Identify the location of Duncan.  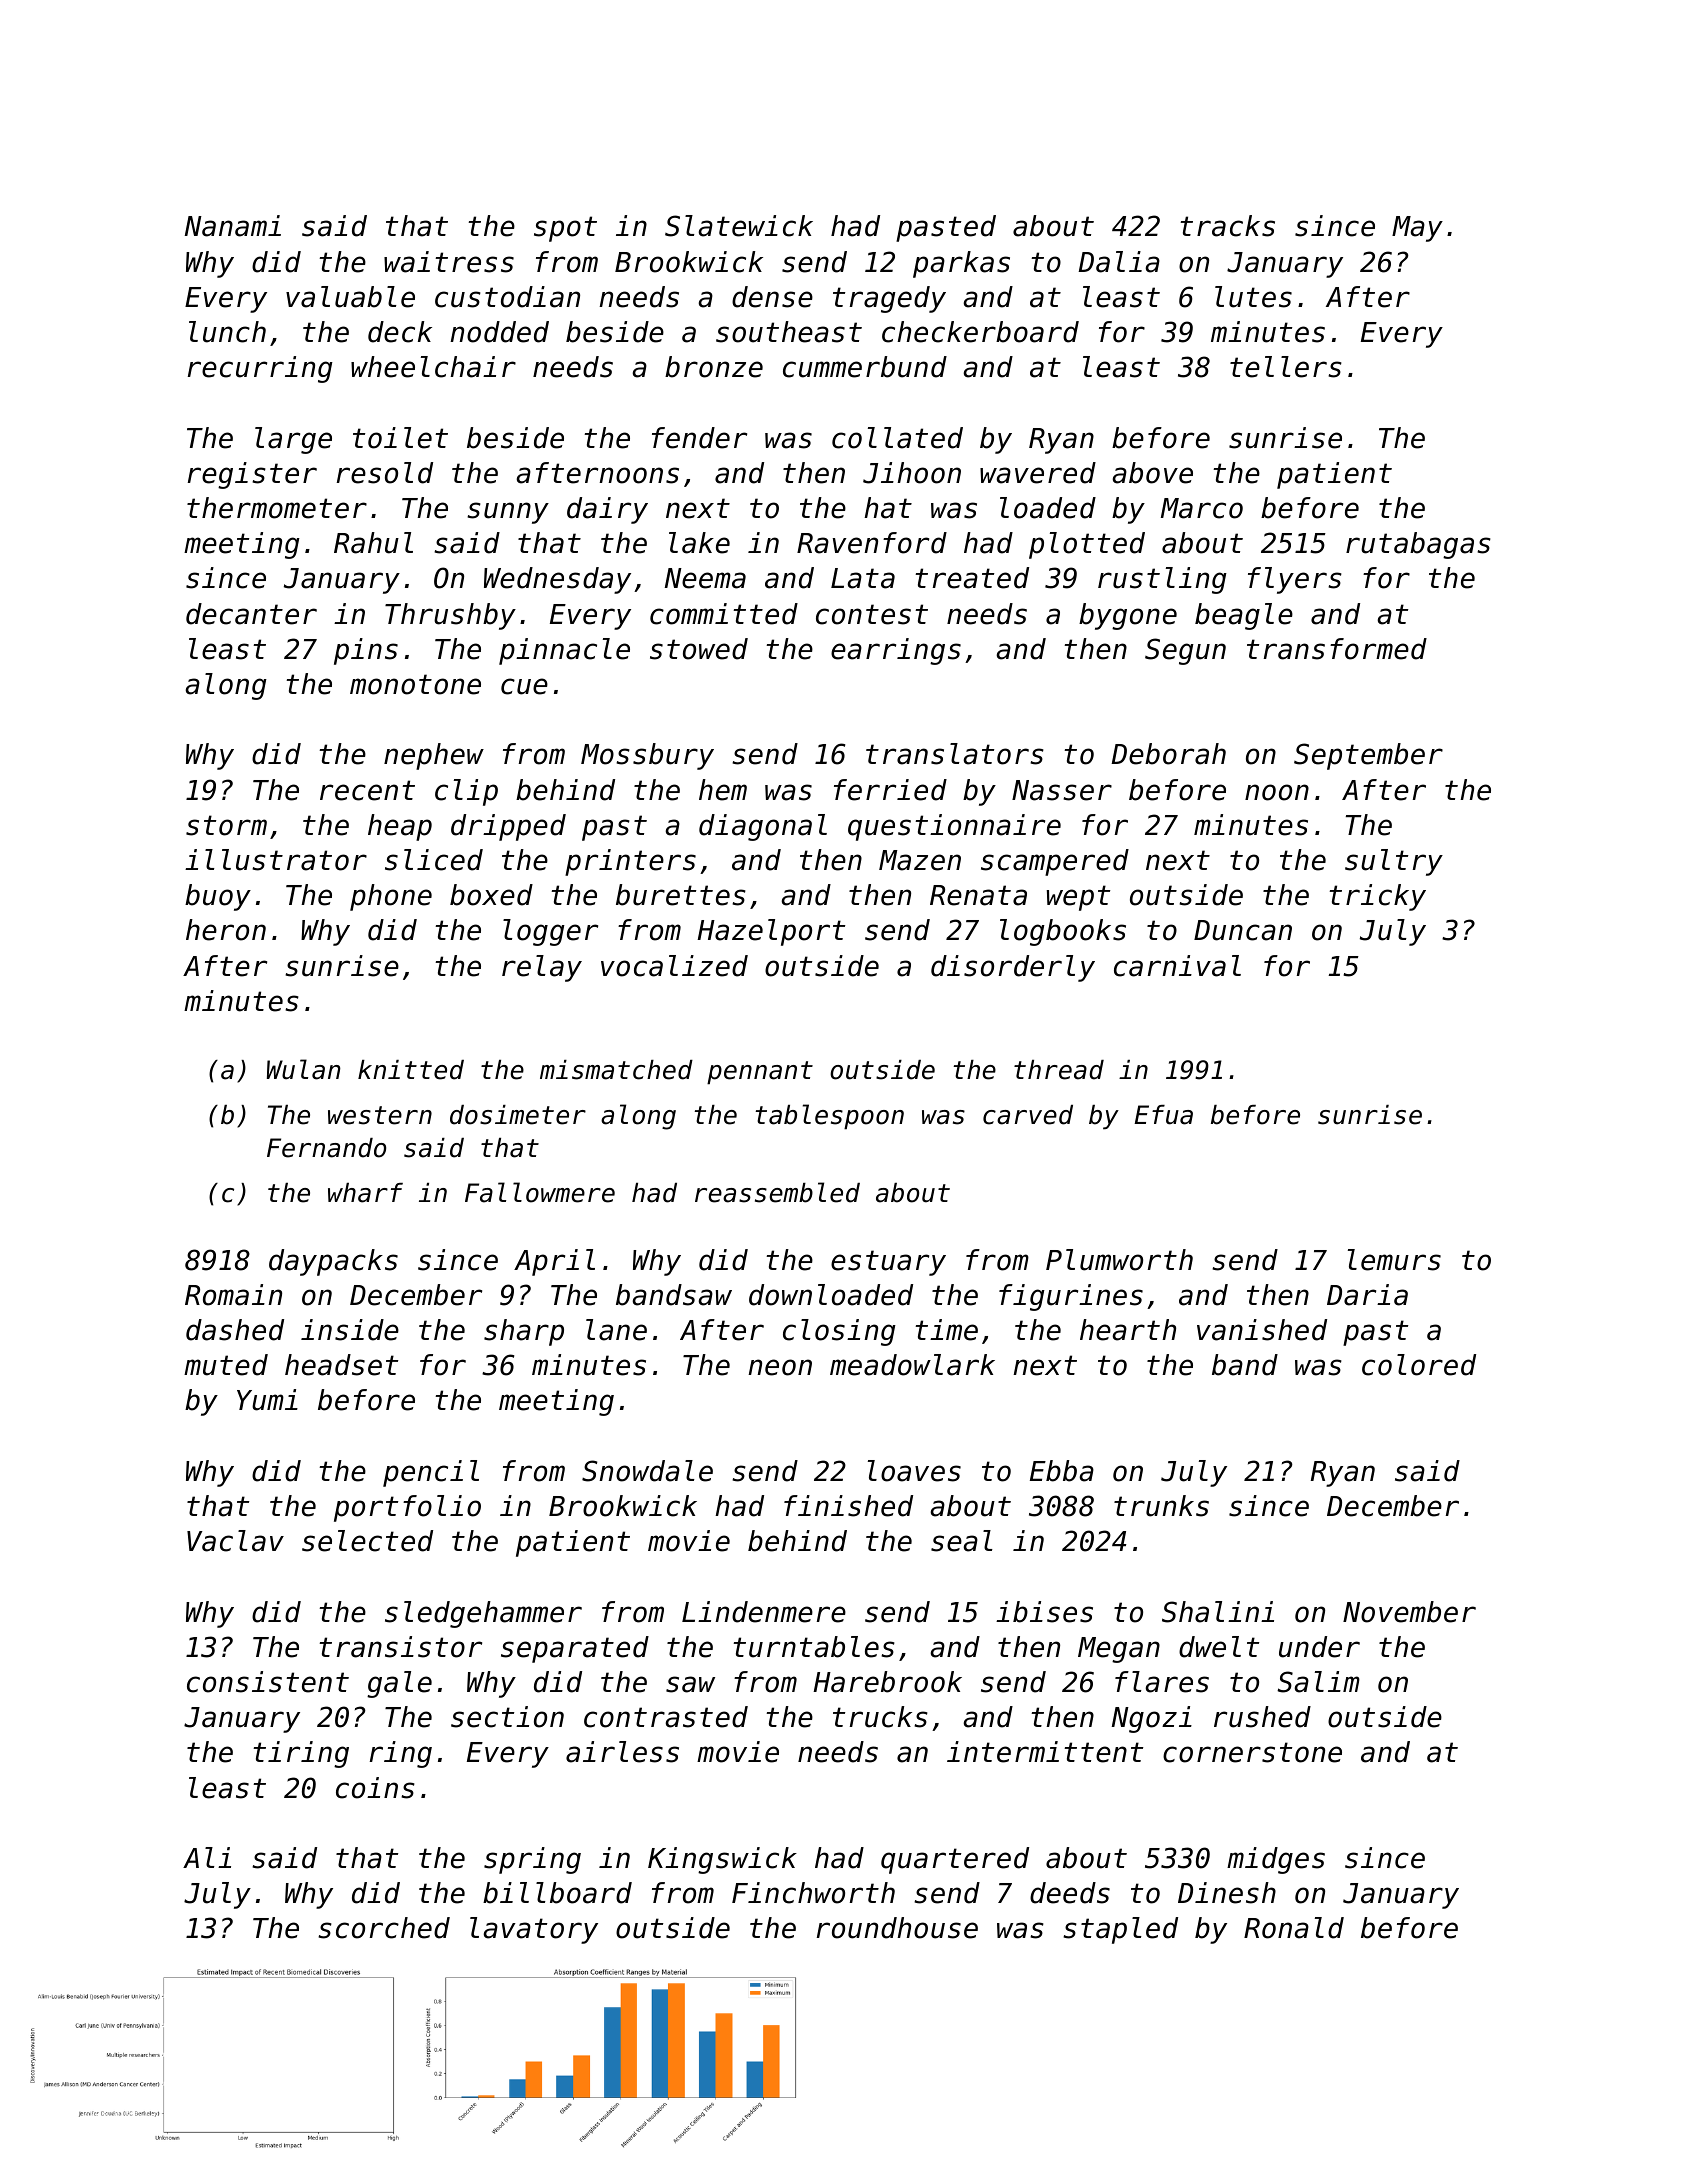
(1243, 930).
